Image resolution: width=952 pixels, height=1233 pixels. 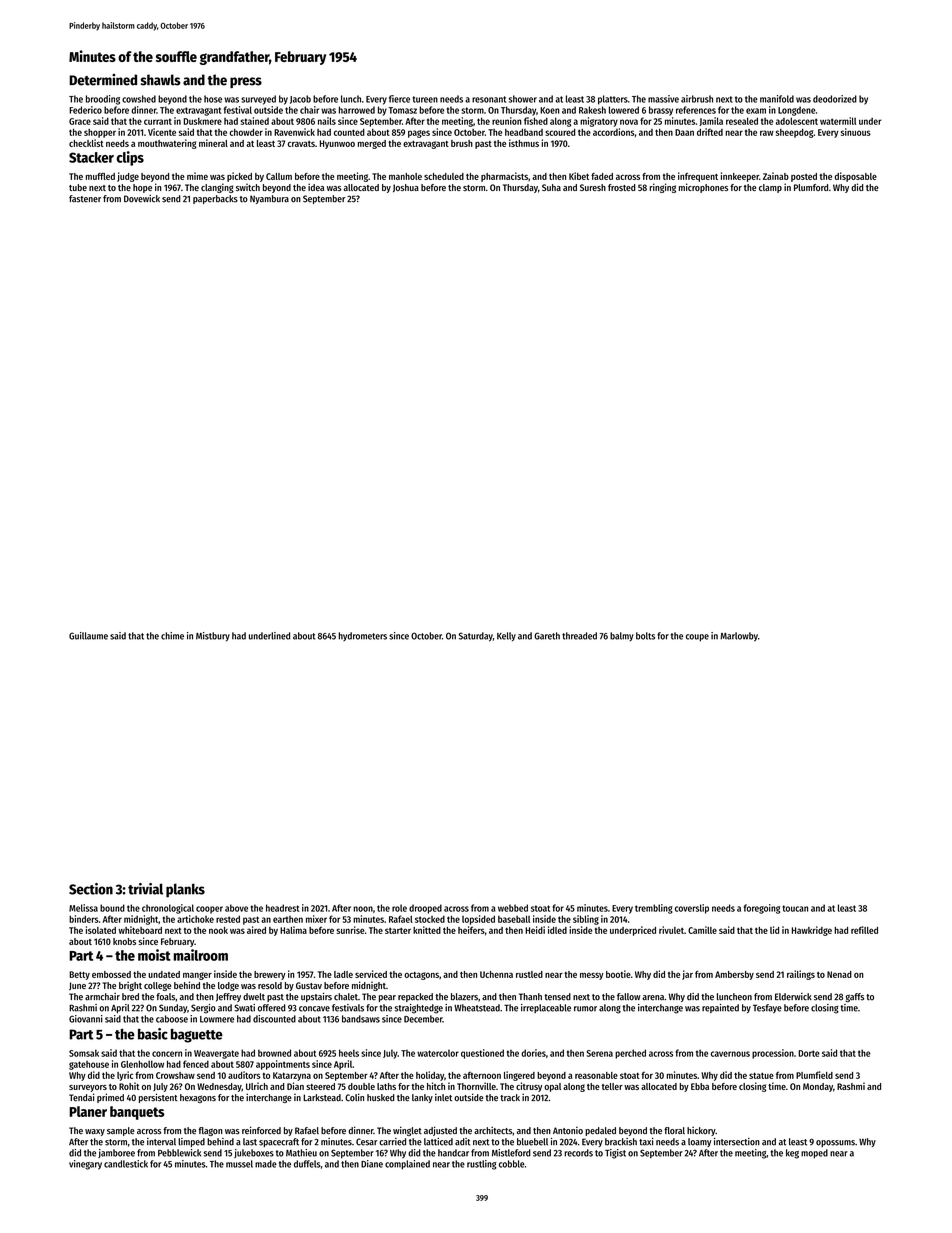 I want to click on cowshed, so click(x=139, y=99).
